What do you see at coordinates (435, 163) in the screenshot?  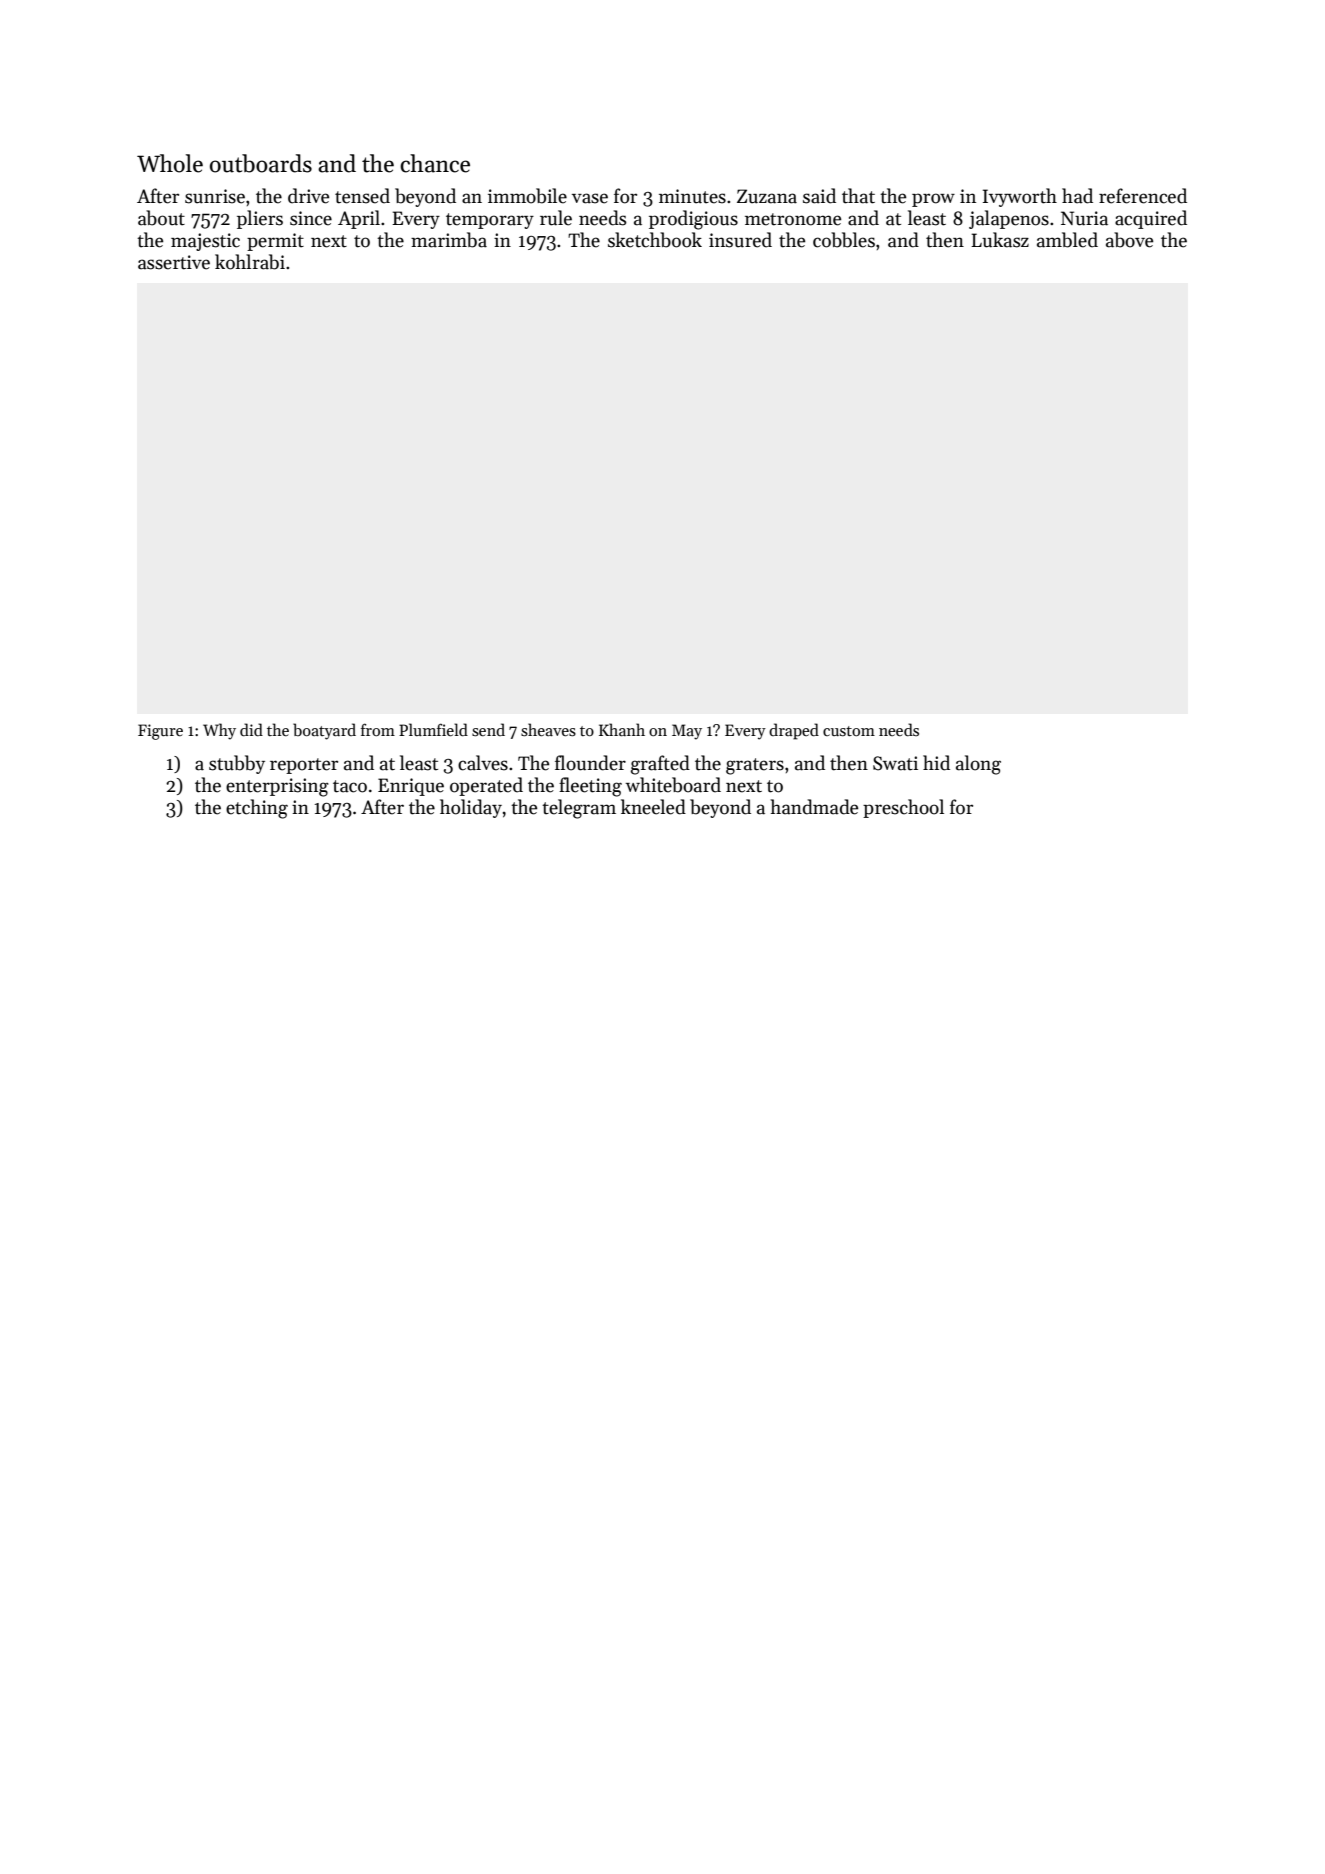 I see `chance` at bounding box center [435, 163].
